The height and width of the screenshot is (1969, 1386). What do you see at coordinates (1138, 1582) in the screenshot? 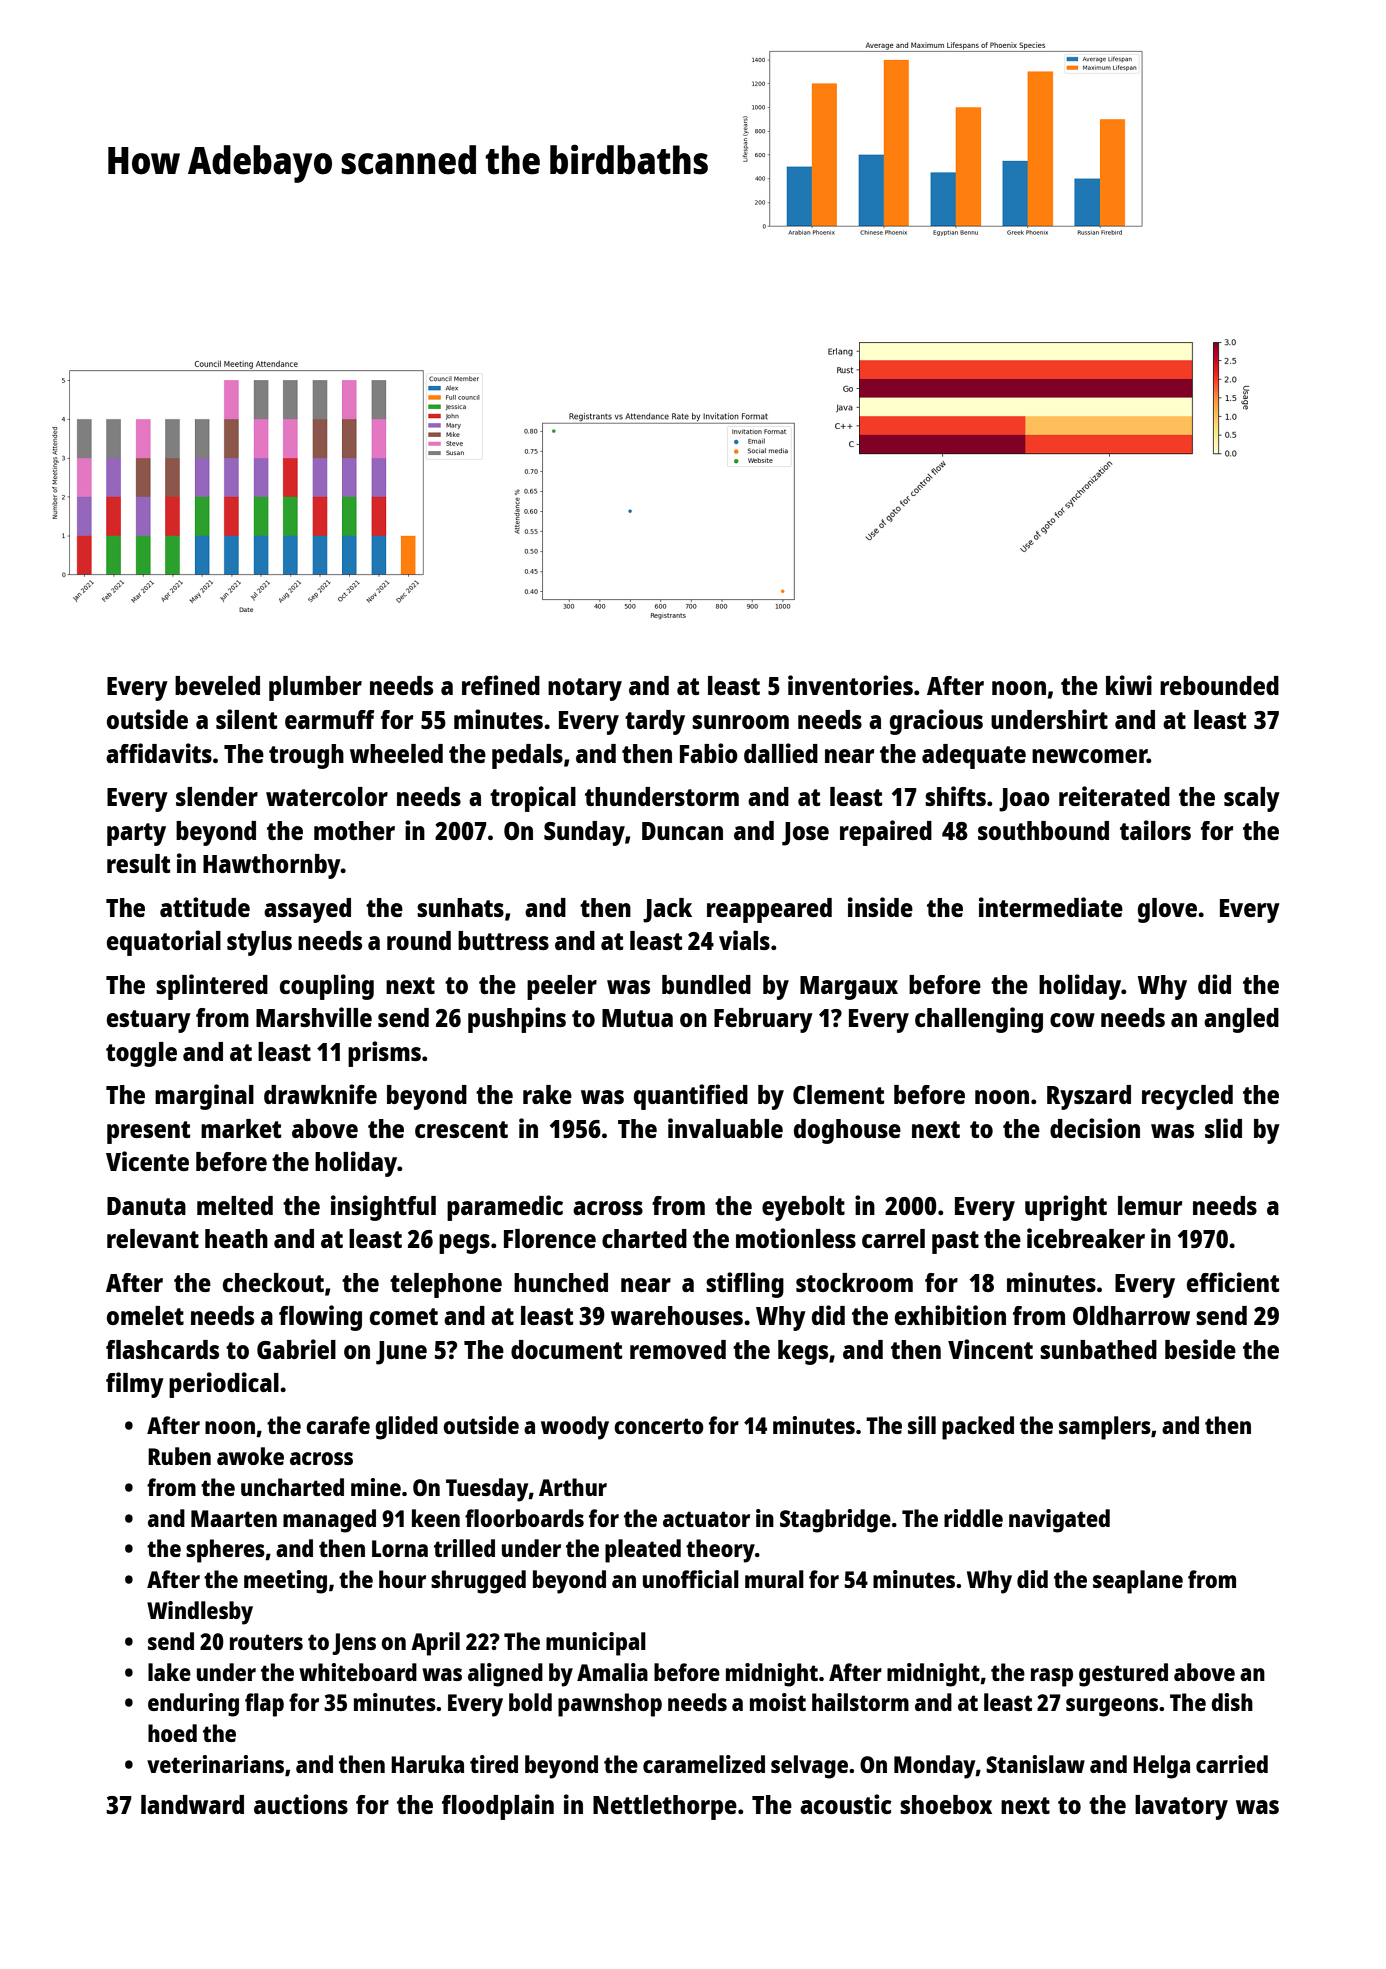
I see `seaplane` at bounding box center [1138, 1582].
